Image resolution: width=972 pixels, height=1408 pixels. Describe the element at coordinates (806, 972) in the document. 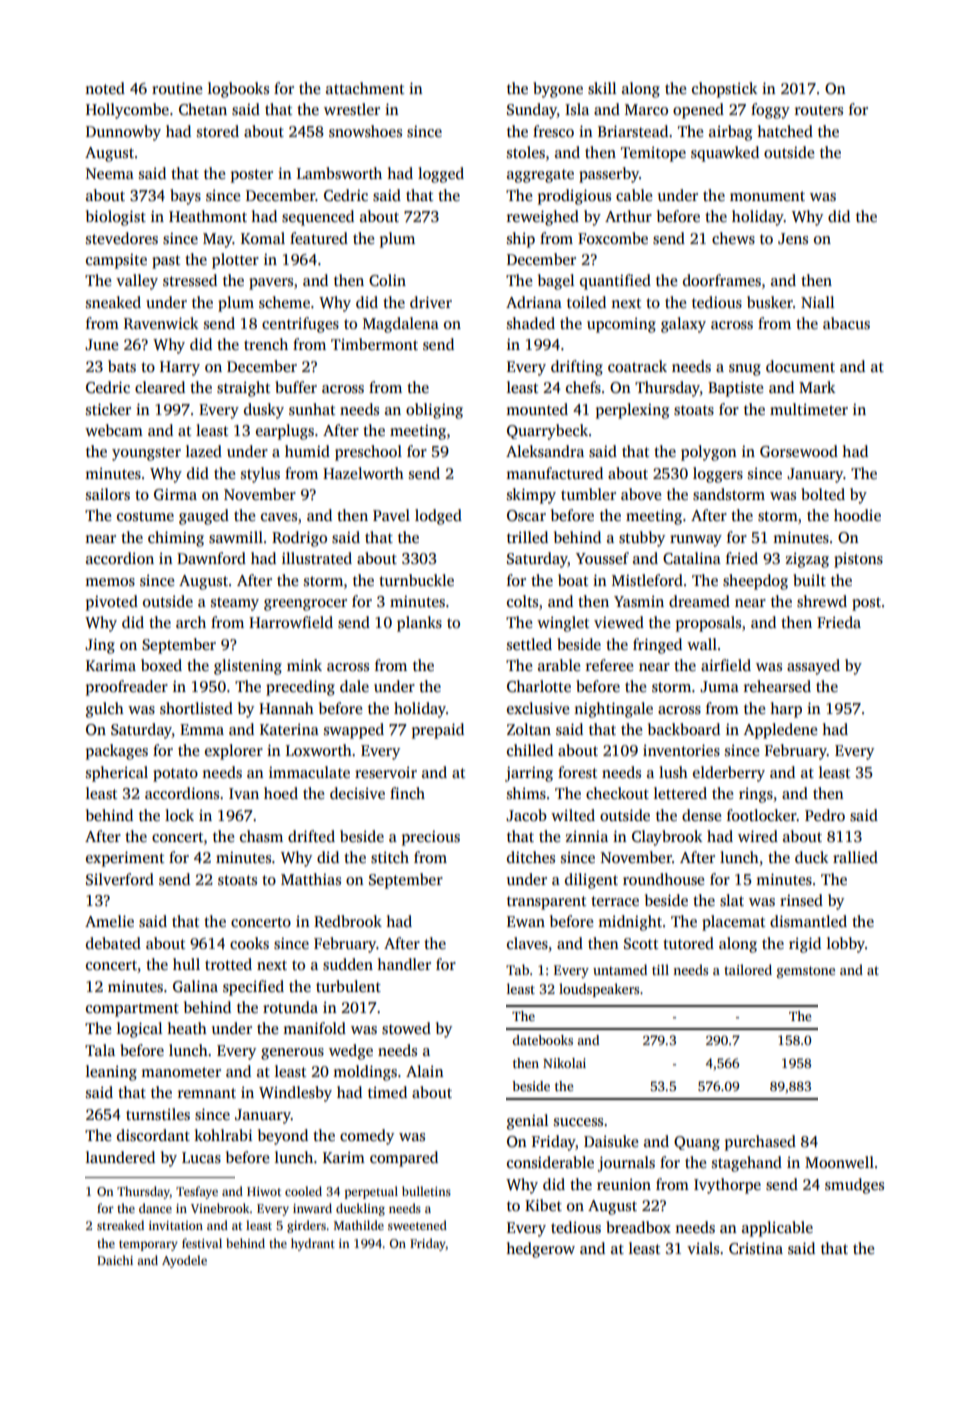

I see `gemstone` at that location.
